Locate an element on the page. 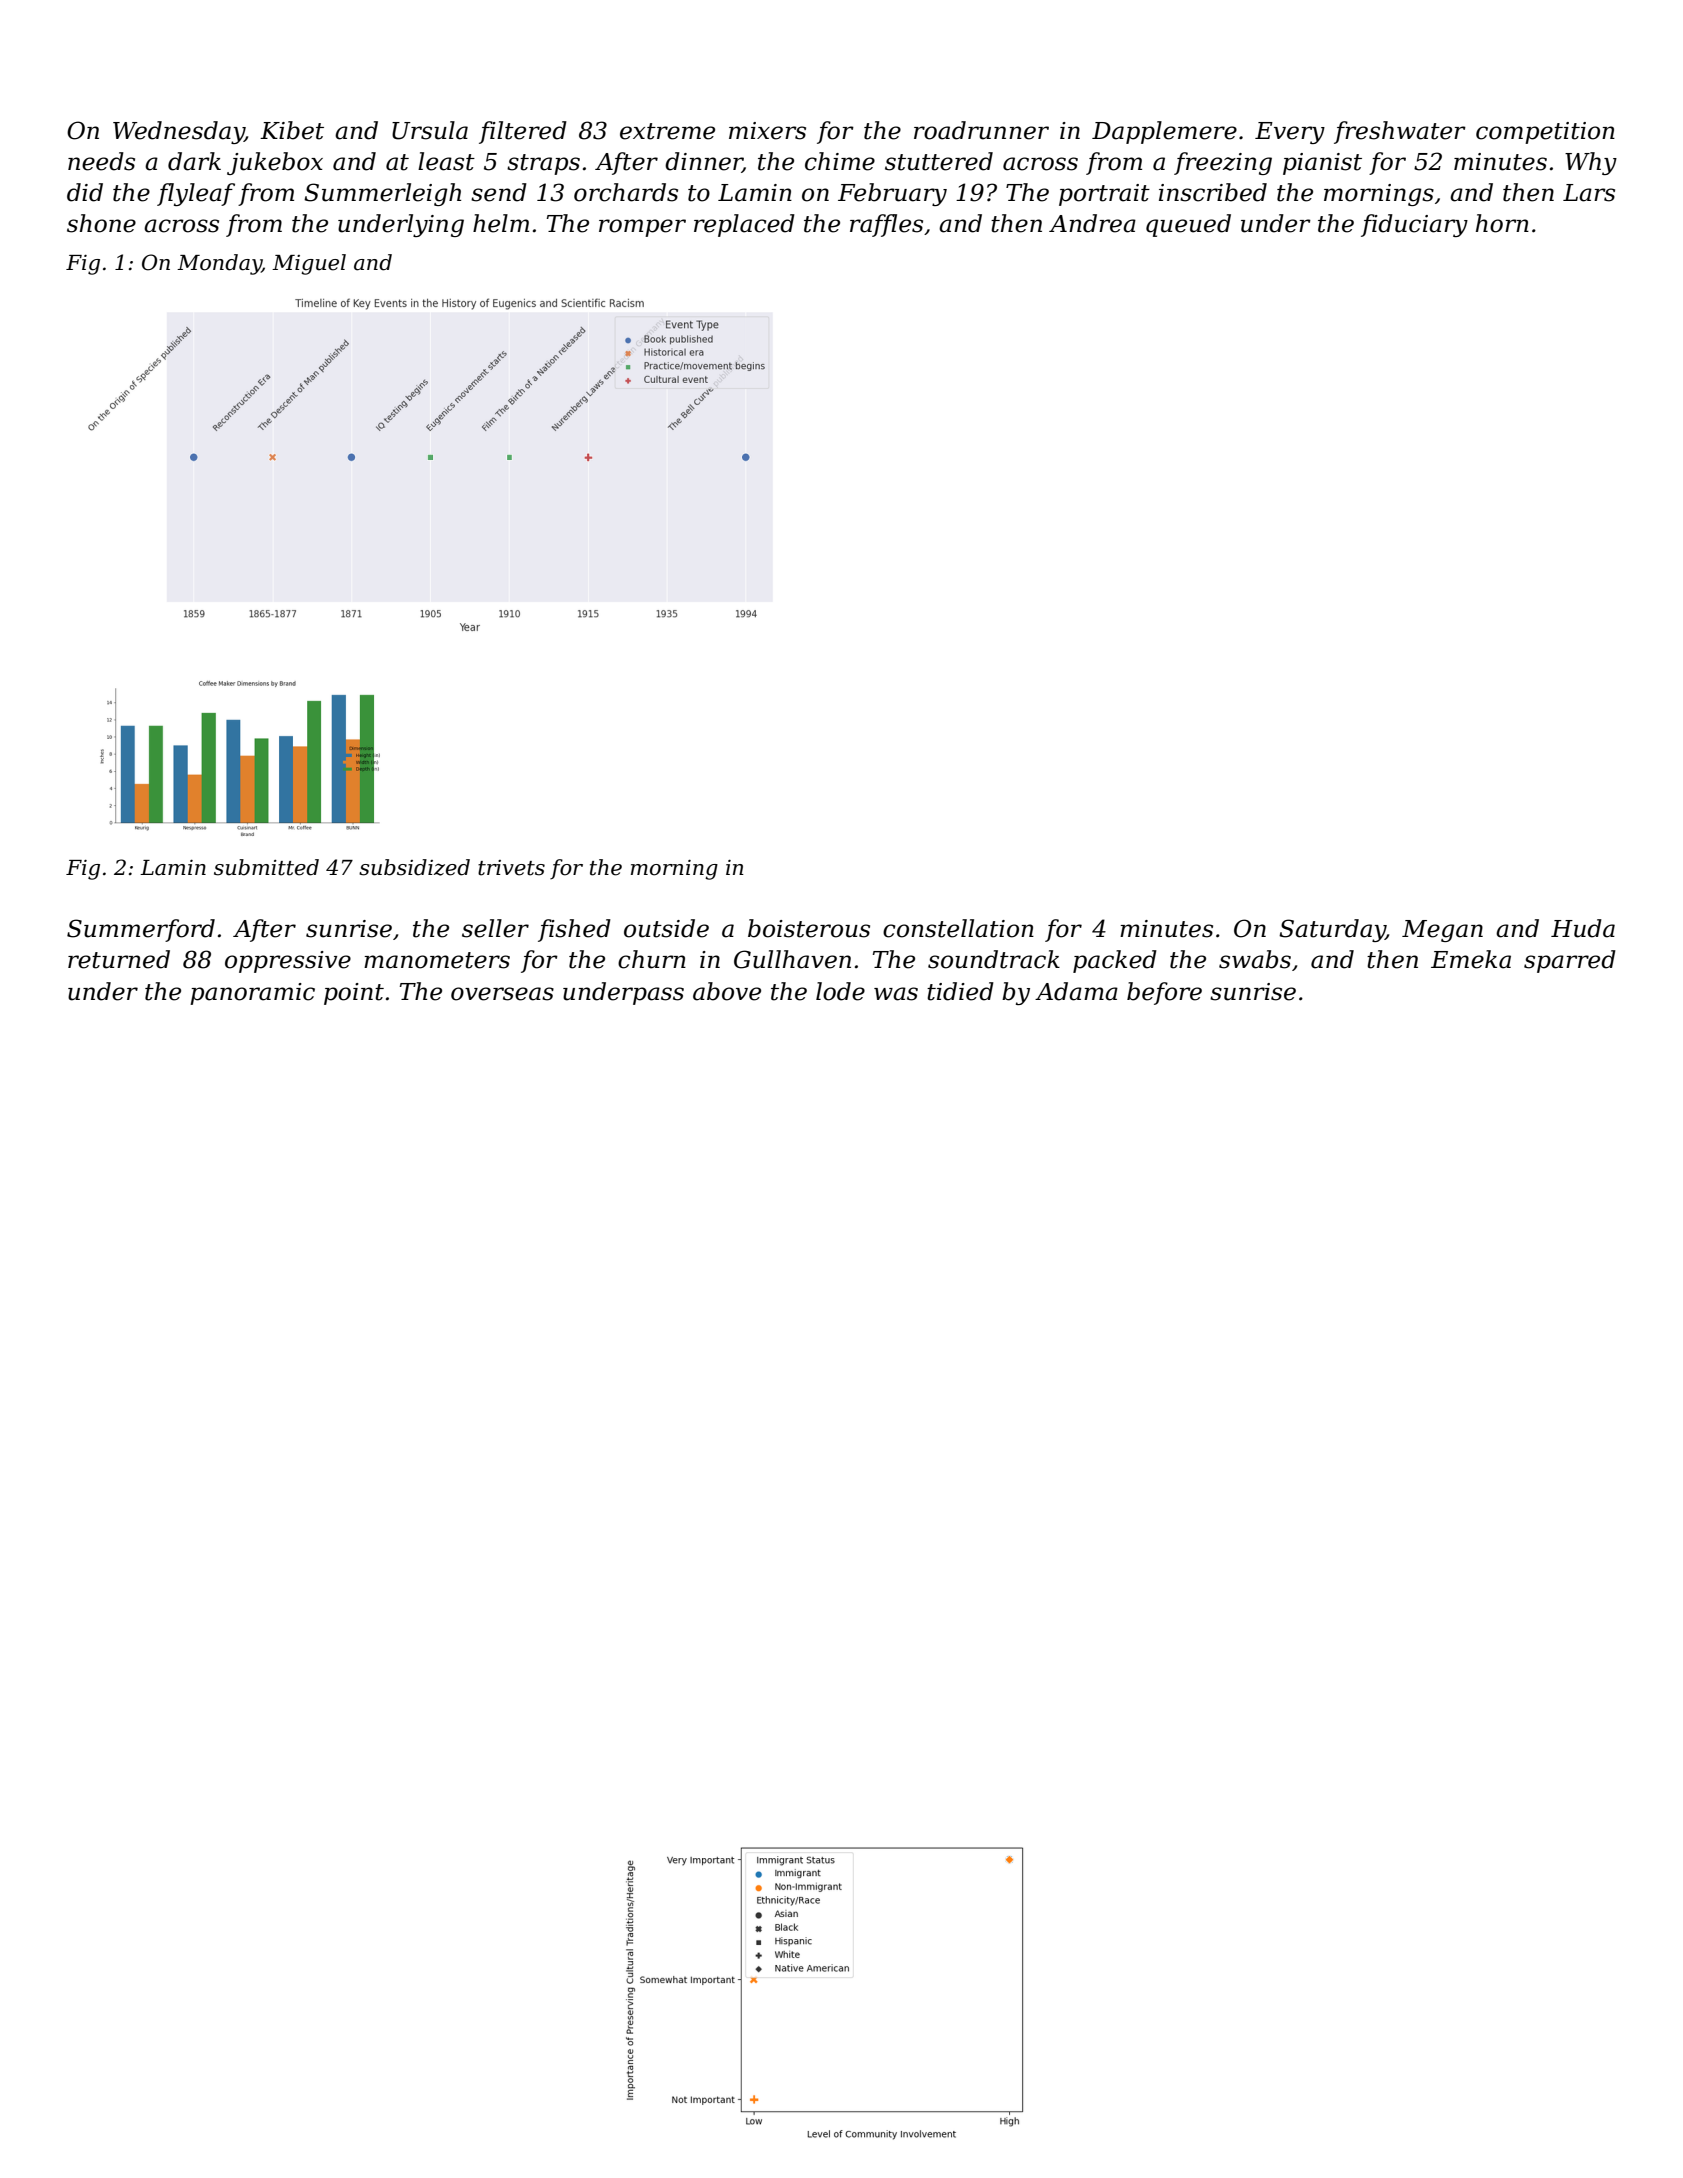  dinner is located at coordinates (704, 162).
